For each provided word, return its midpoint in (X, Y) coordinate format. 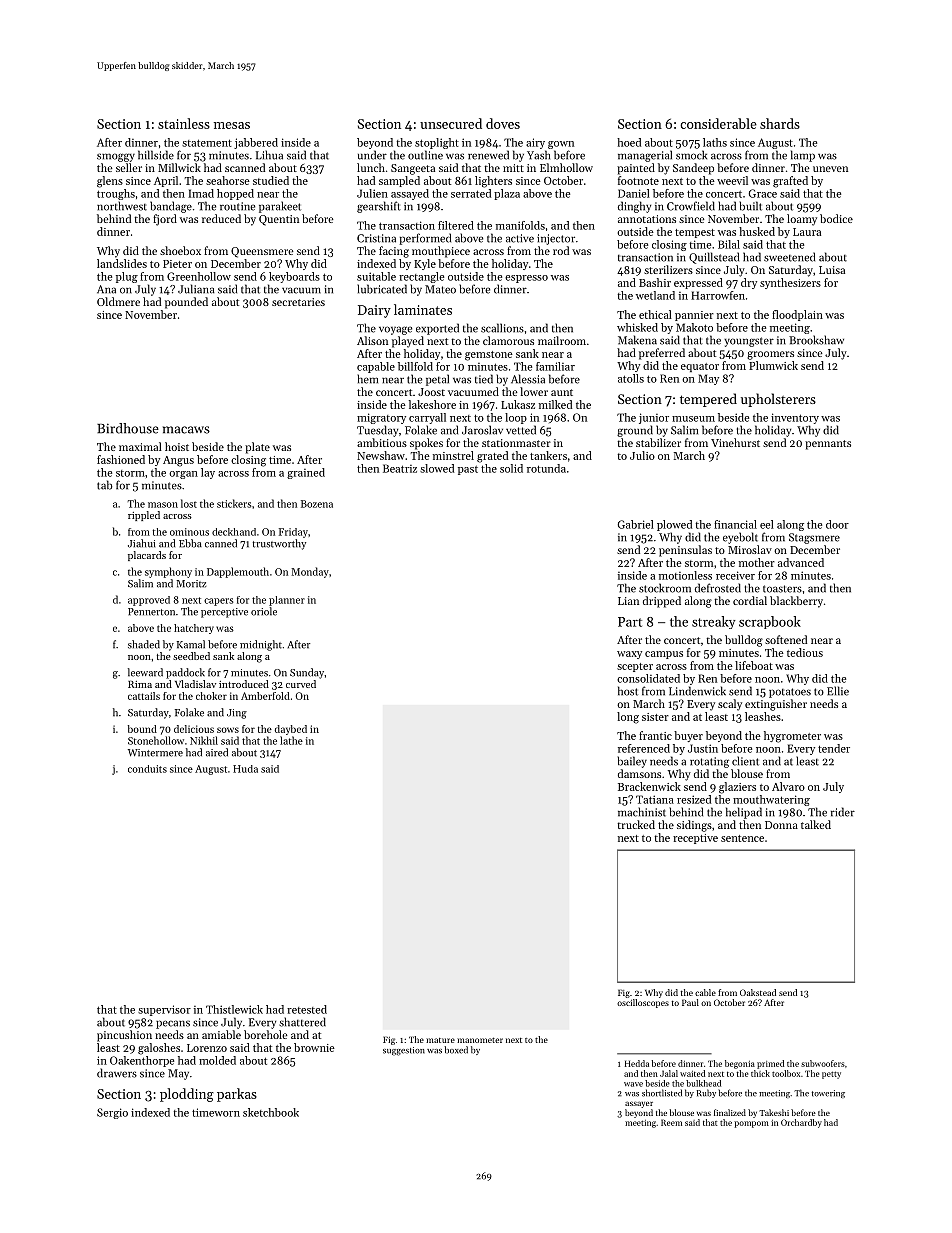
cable (705, 992)
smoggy (116, 157)
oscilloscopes (643, 1003)
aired (217, 752)
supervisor (164, 1010)
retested (307, 1009)
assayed (410, 194)
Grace (762, 193)
